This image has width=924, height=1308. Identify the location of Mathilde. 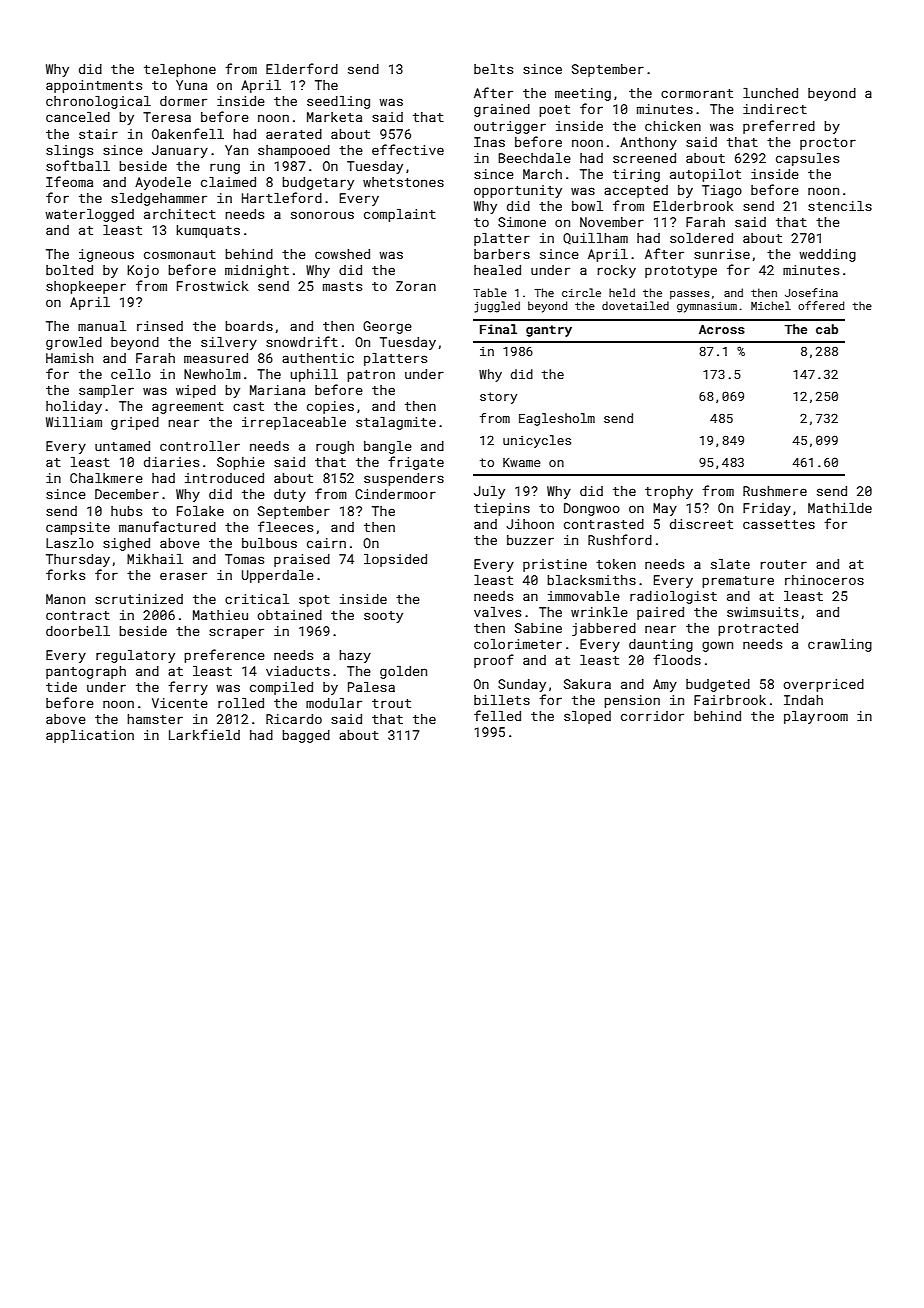
(840, 508).
